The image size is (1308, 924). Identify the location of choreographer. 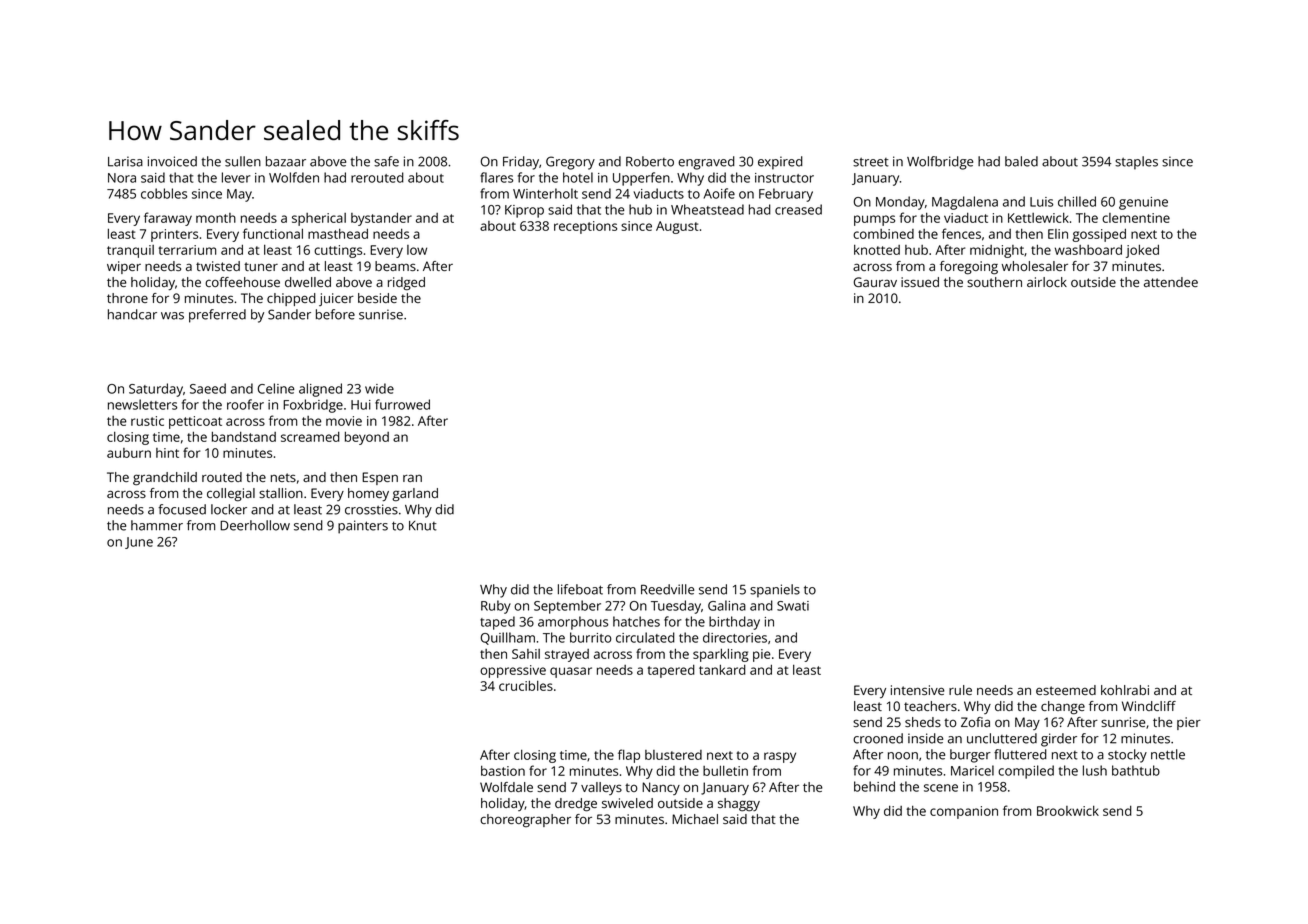
(525, 820).
